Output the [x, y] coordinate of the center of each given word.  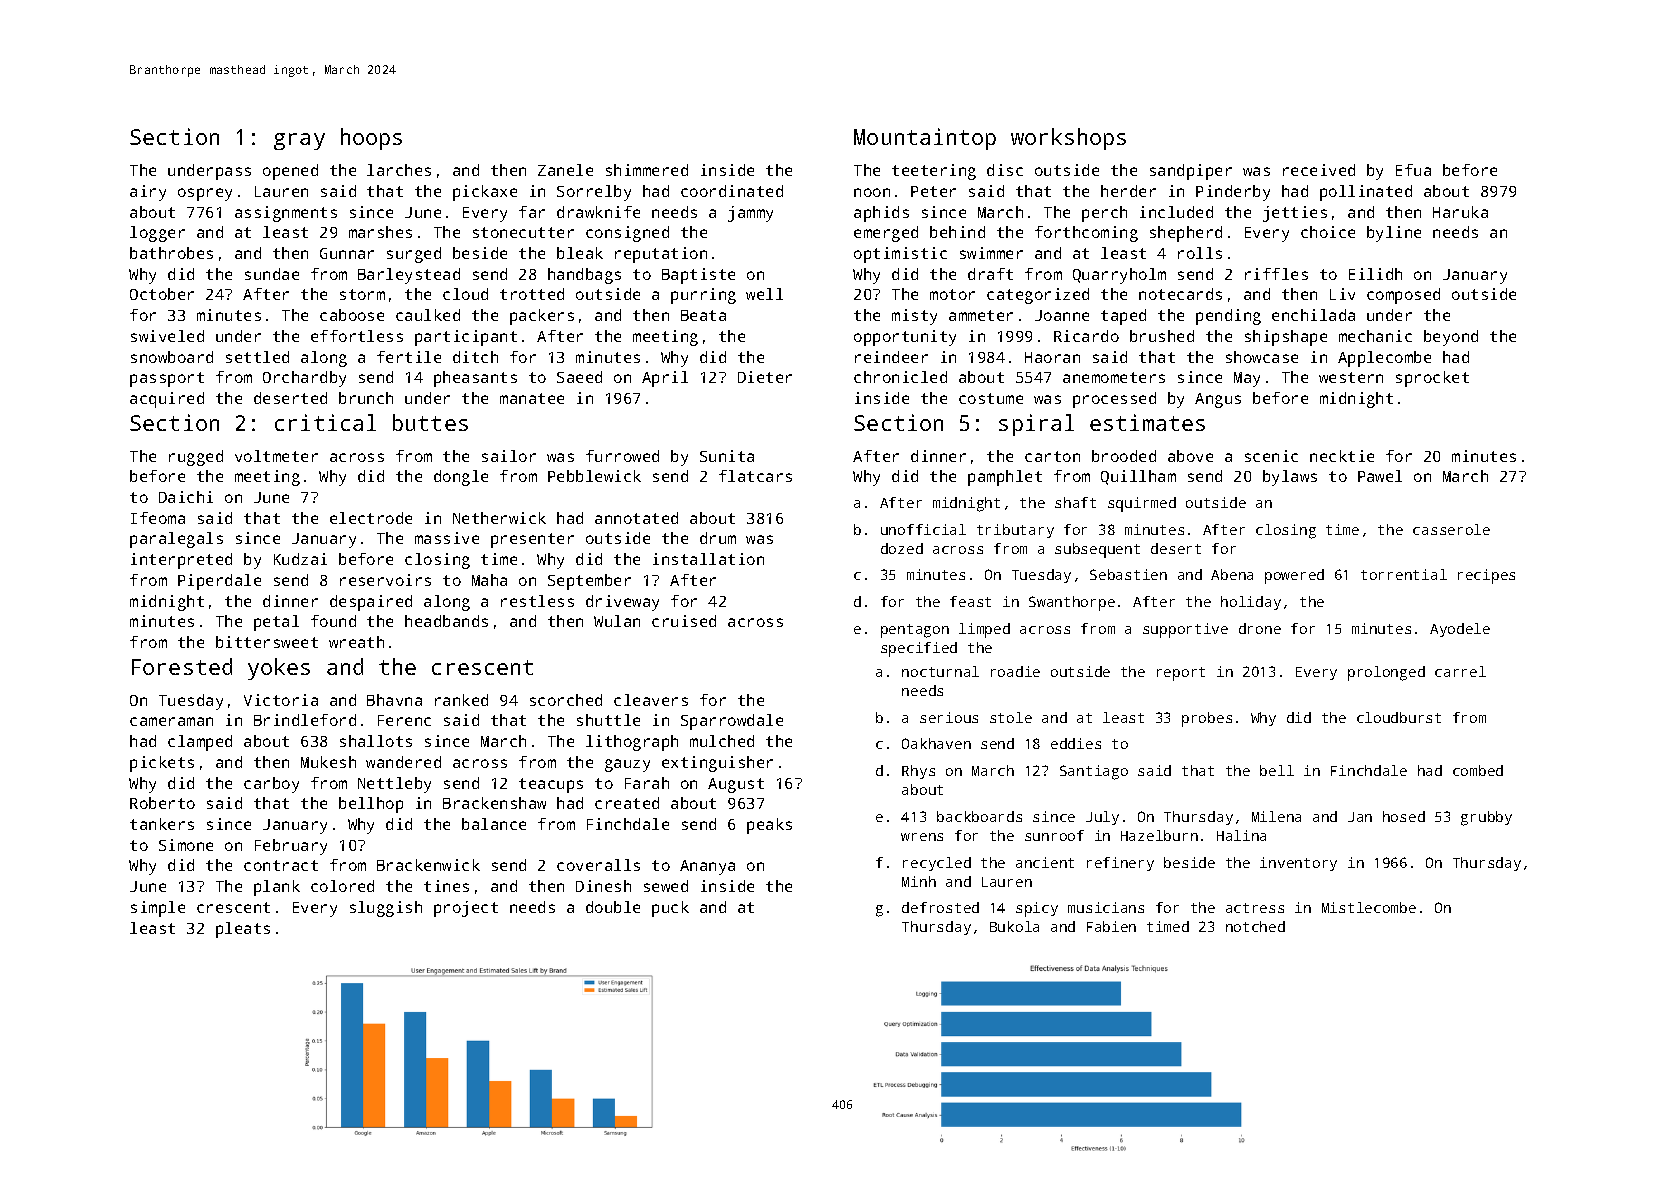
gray [299, 141]
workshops [1068, 139]
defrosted [940, 907]
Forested [182, 666]
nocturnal [940, 671]
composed [1403, 296]
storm [362, 294]
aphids [881, 214]
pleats [243, 930]
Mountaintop [925, 139]
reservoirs [385, 580]
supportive [1185, 630]
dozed [902, 548]
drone [1260, 628]
